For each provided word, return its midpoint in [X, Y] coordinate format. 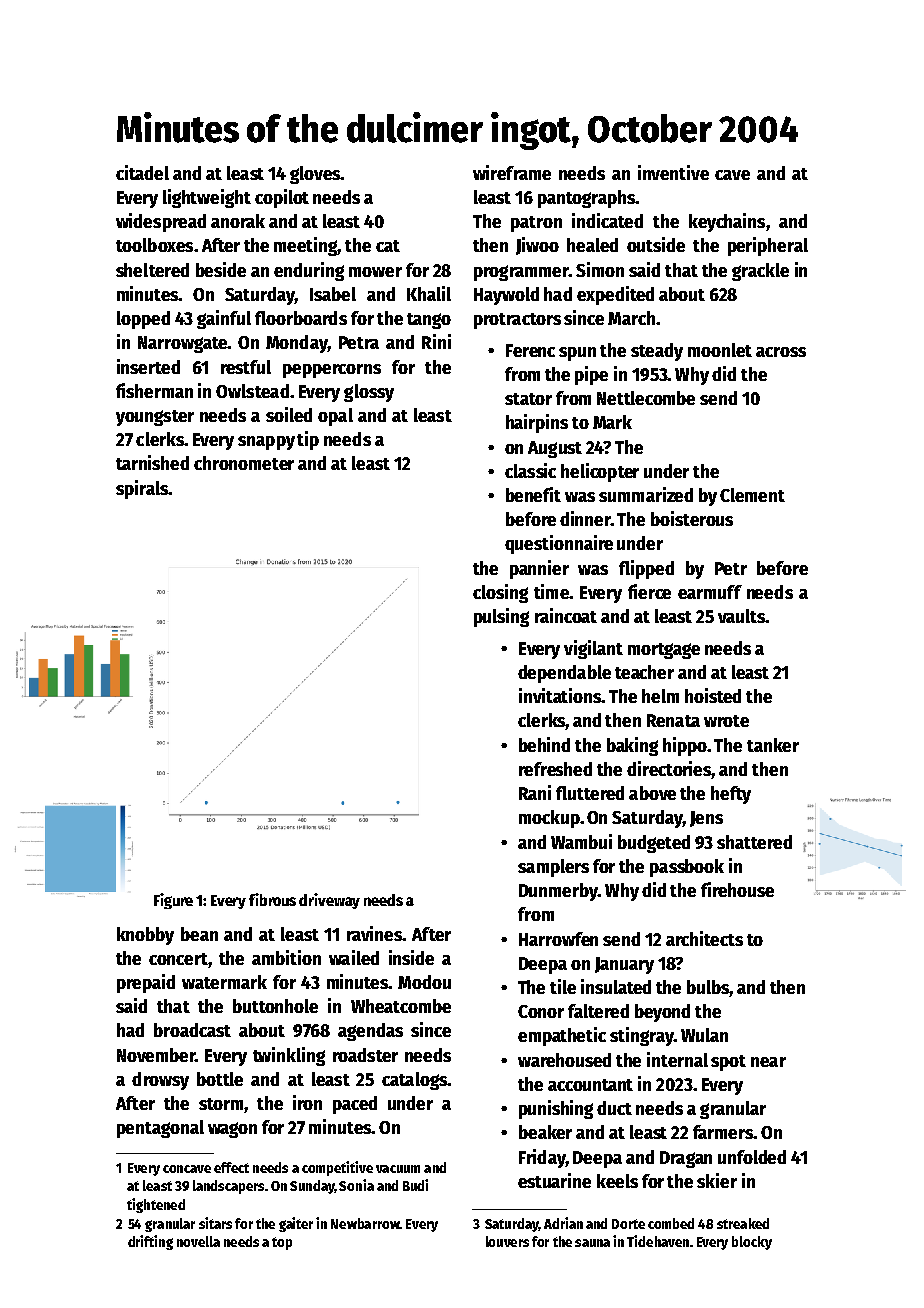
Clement [752, 495]
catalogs [414, 1081]
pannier [539, 569]
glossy [369, 393]
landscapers [228, 1187]
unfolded [752, 1157]
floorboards [301, 318]
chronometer [244, 463]
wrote [726, 721]
